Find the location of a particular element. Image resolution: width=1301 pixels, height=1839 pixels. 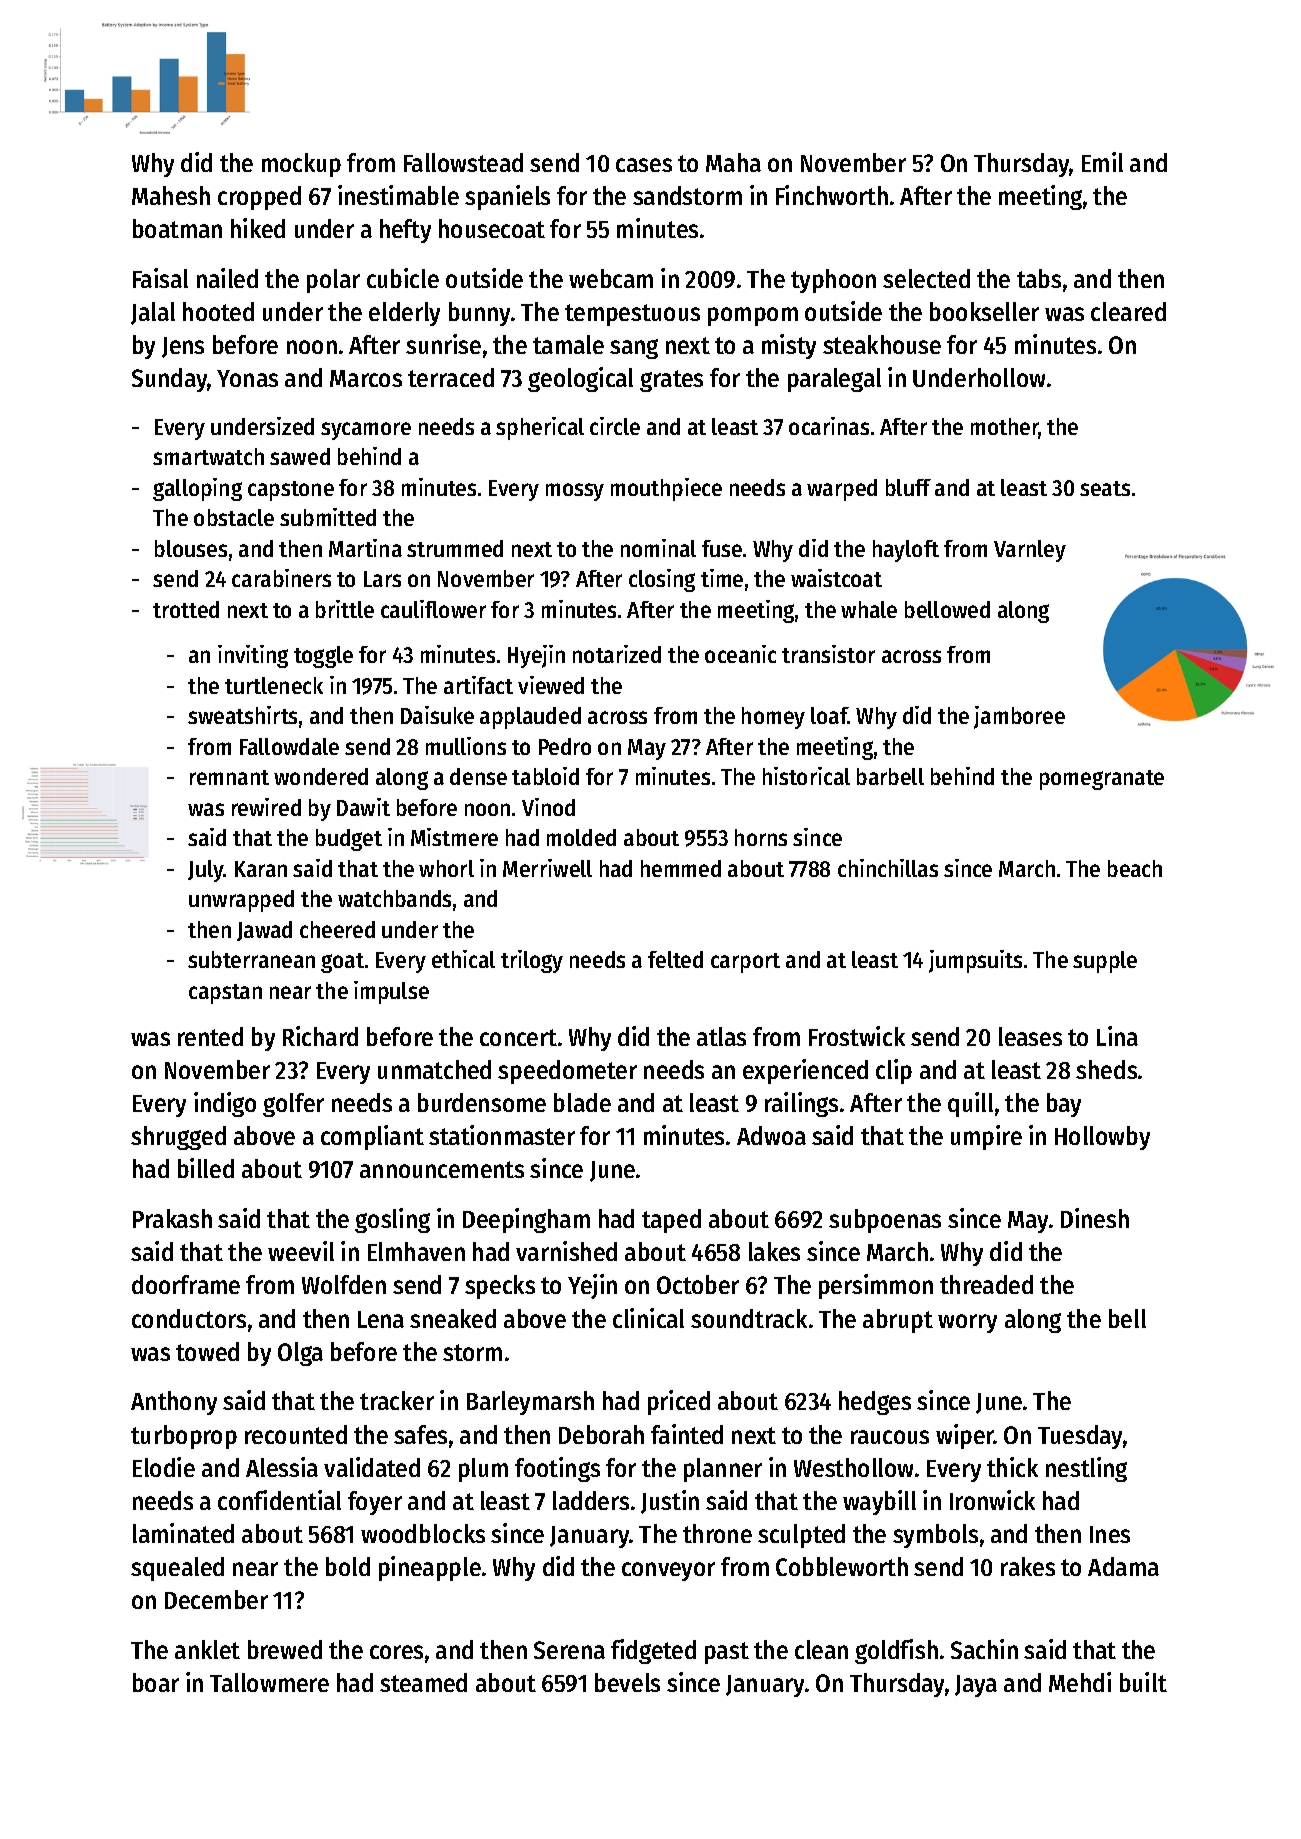

validated is located at coordinates (372, 1467).
